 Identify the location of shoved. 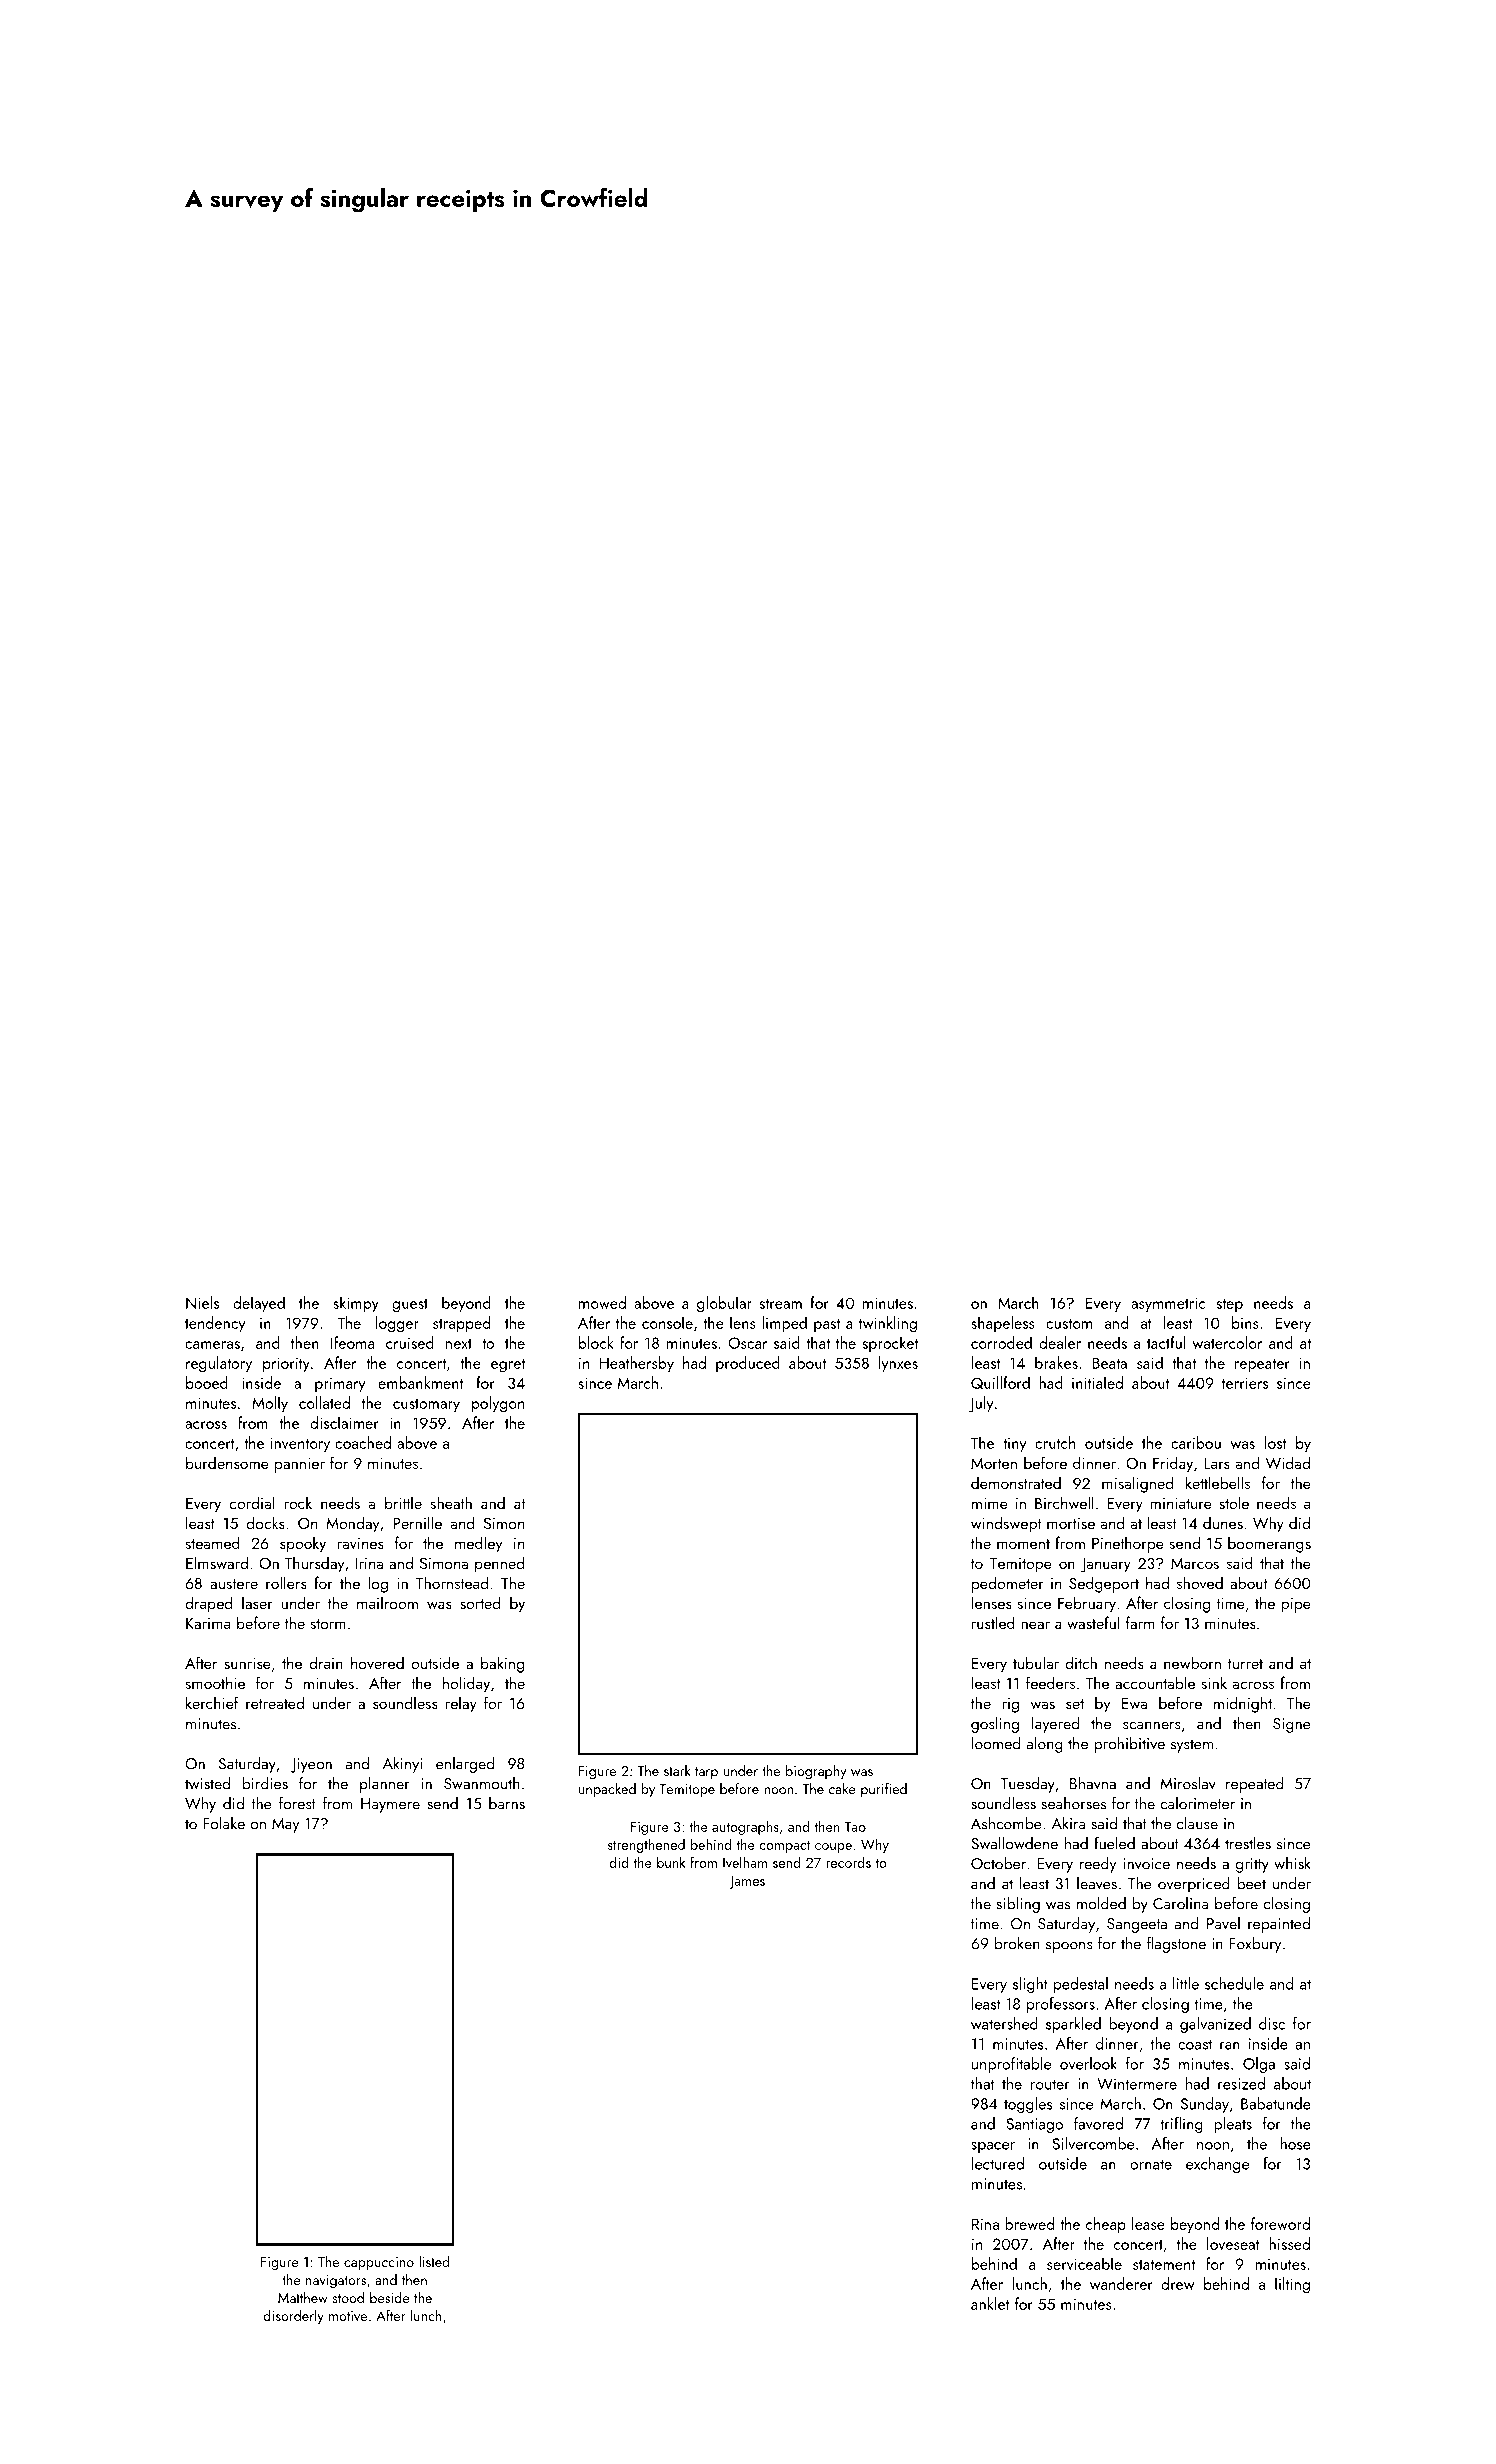
(1200, 1582).
